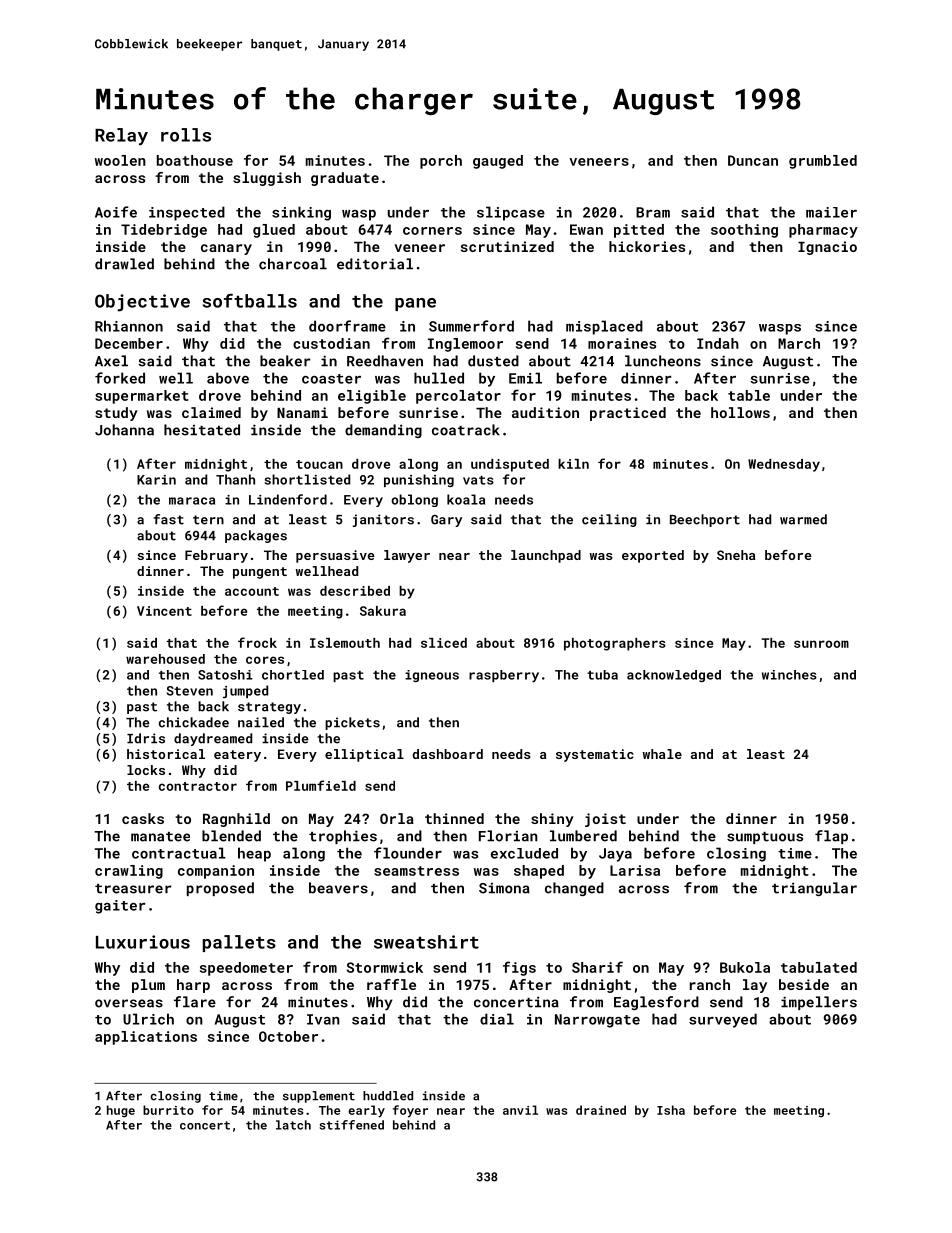 This screenshot has height=1233, width=952. I want to click on warehoused, so click(165, 659).
